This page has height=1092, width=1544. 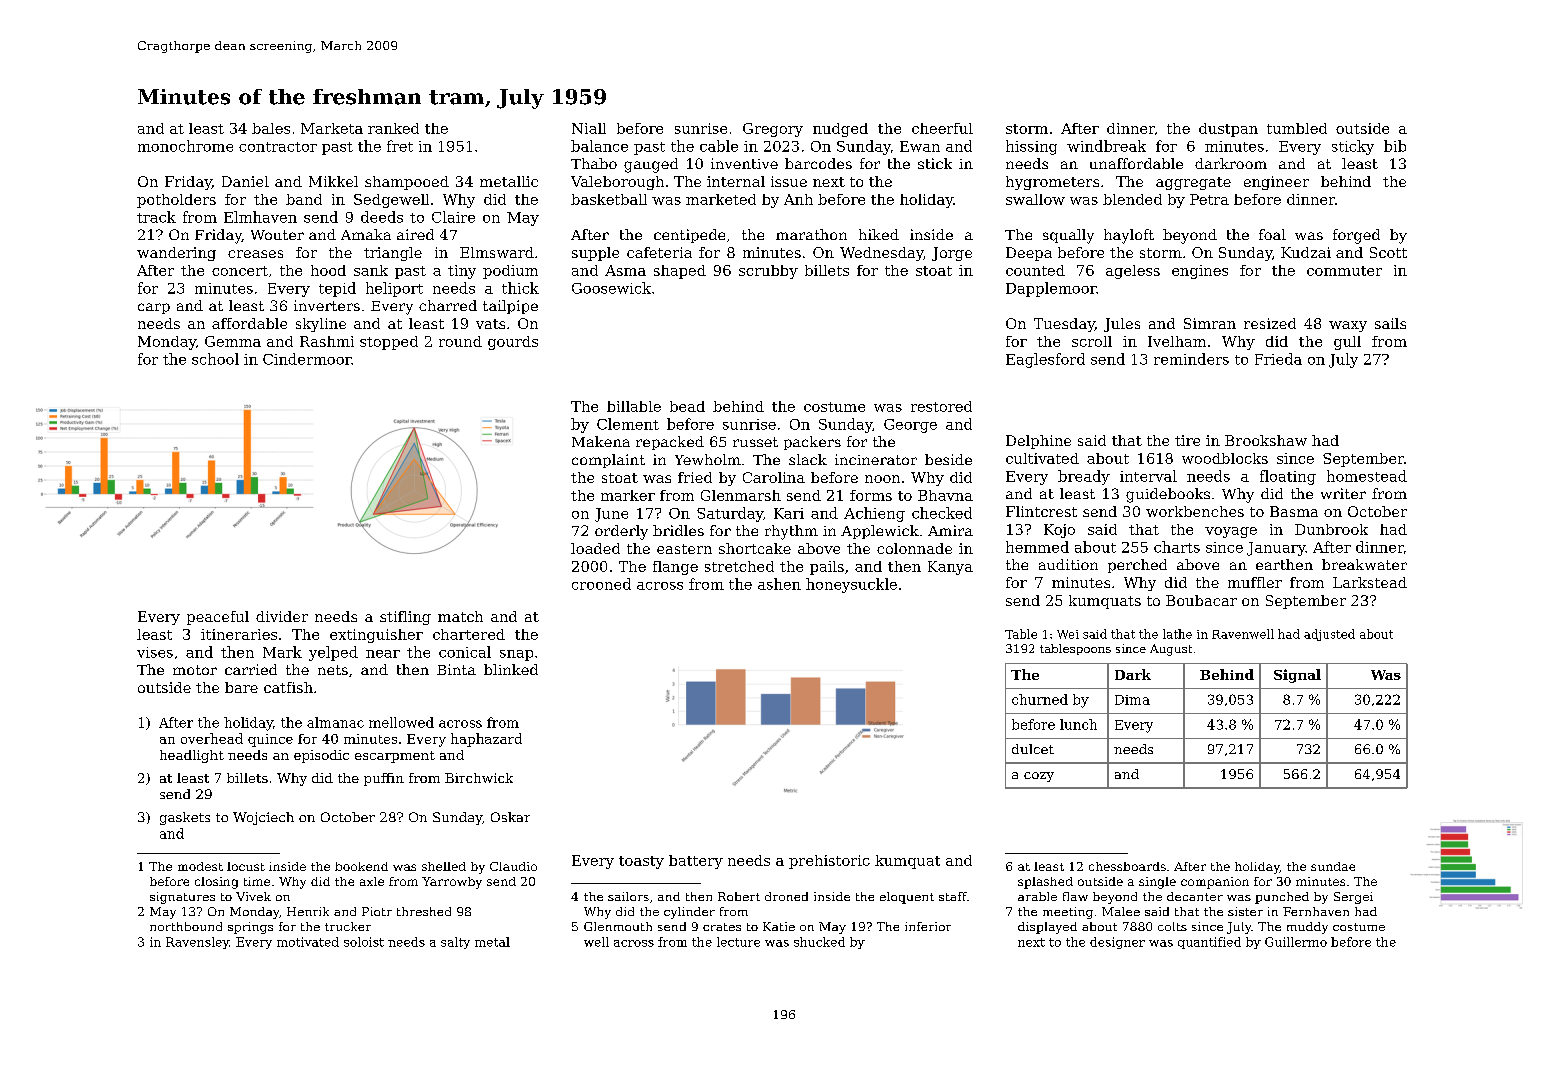 What do you see at coordinates (361, 866) in the page?
I see `bookend` at bounding box center [361, 866].
